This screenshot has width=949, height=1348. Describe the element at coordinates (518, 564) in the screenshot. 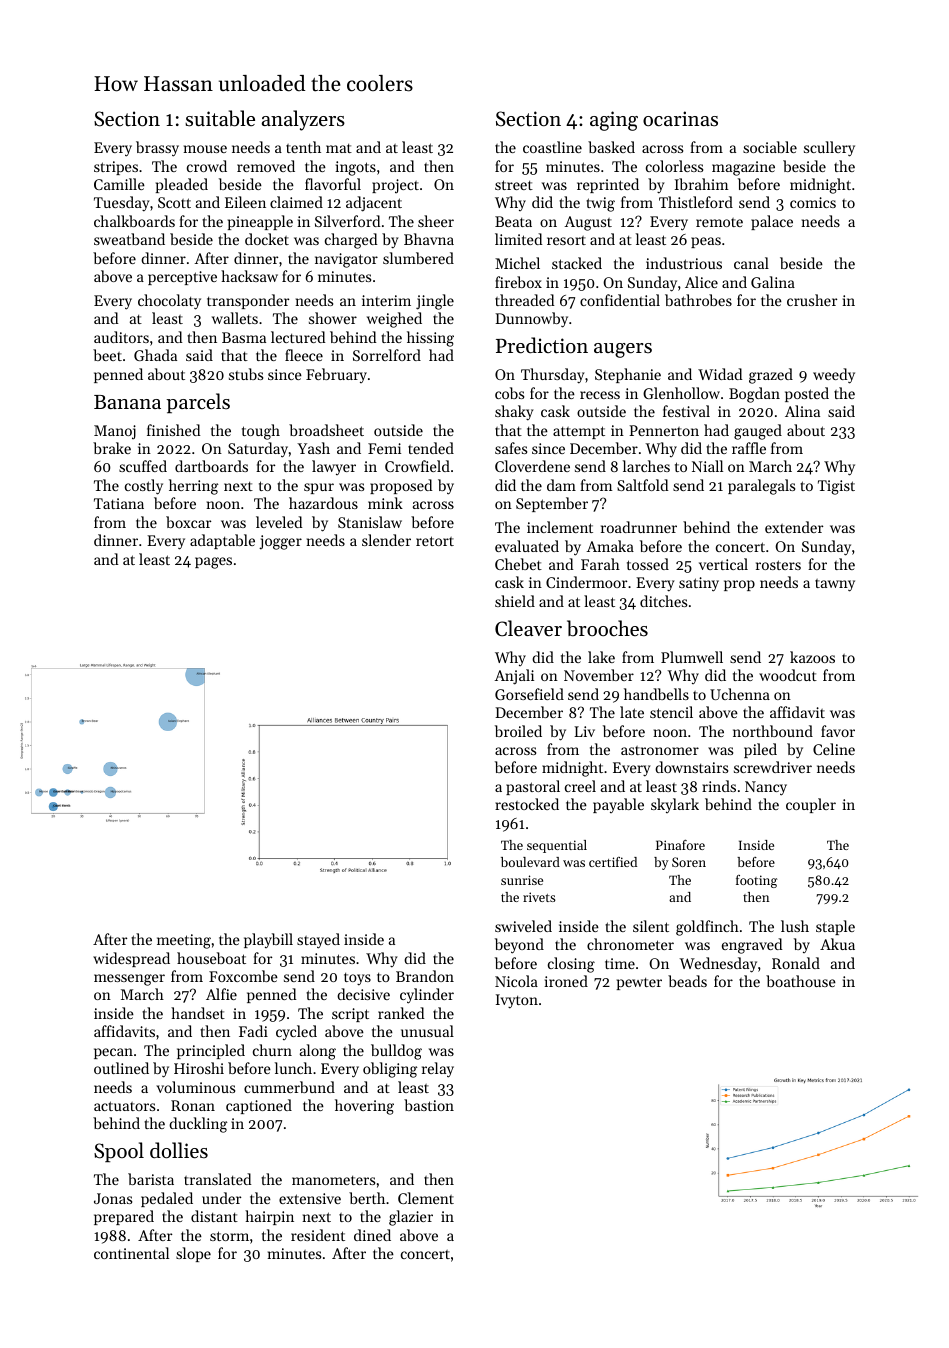

I see `Chebet` at that location.
